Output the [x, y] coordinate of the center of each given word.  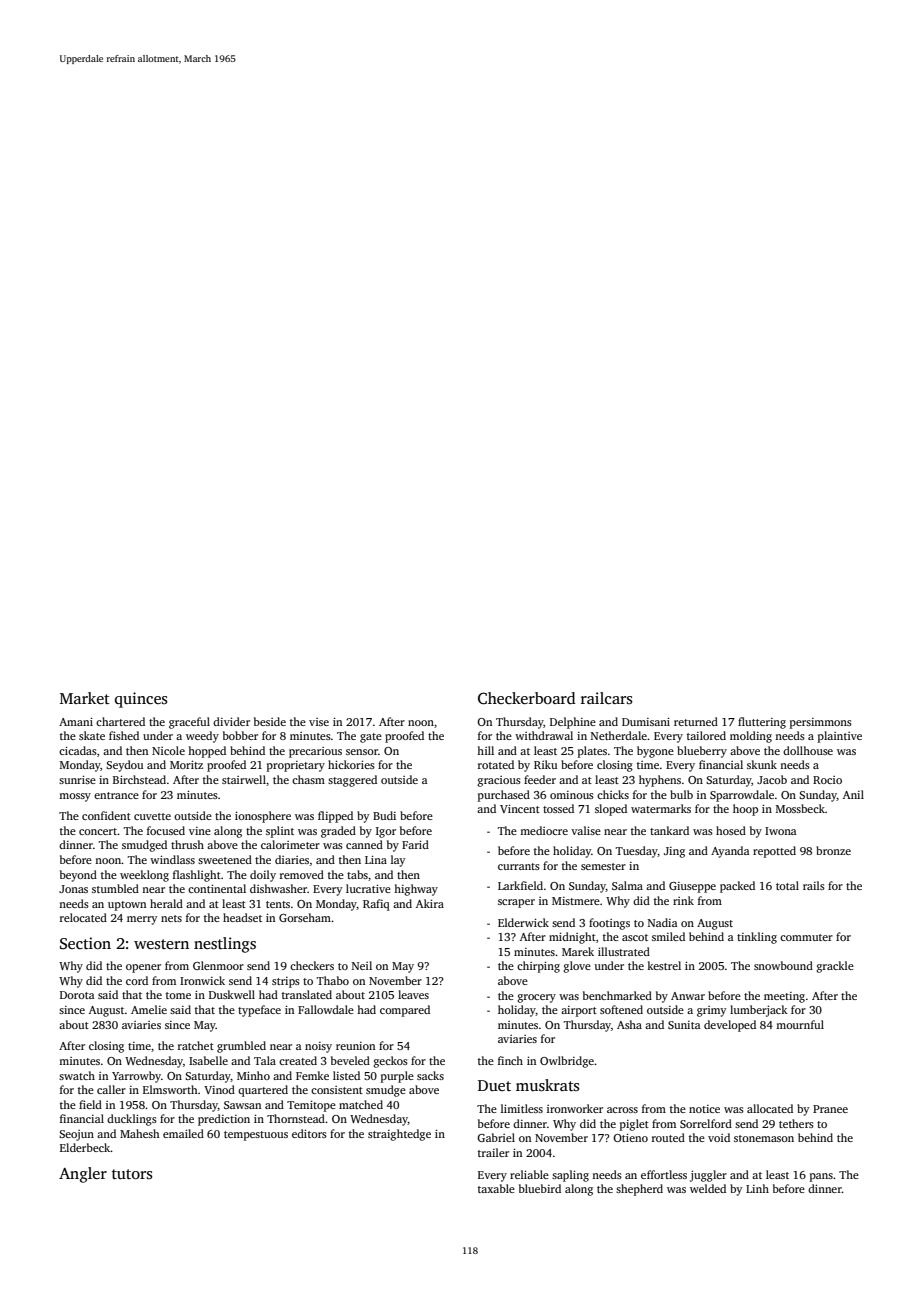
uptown [127, 906]
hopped [207, 752]
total [787, 885]
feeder [540, 779]
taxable [496, 1188]
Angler [83, 1175]
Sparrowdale [742, 796]
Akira [430, 903]
